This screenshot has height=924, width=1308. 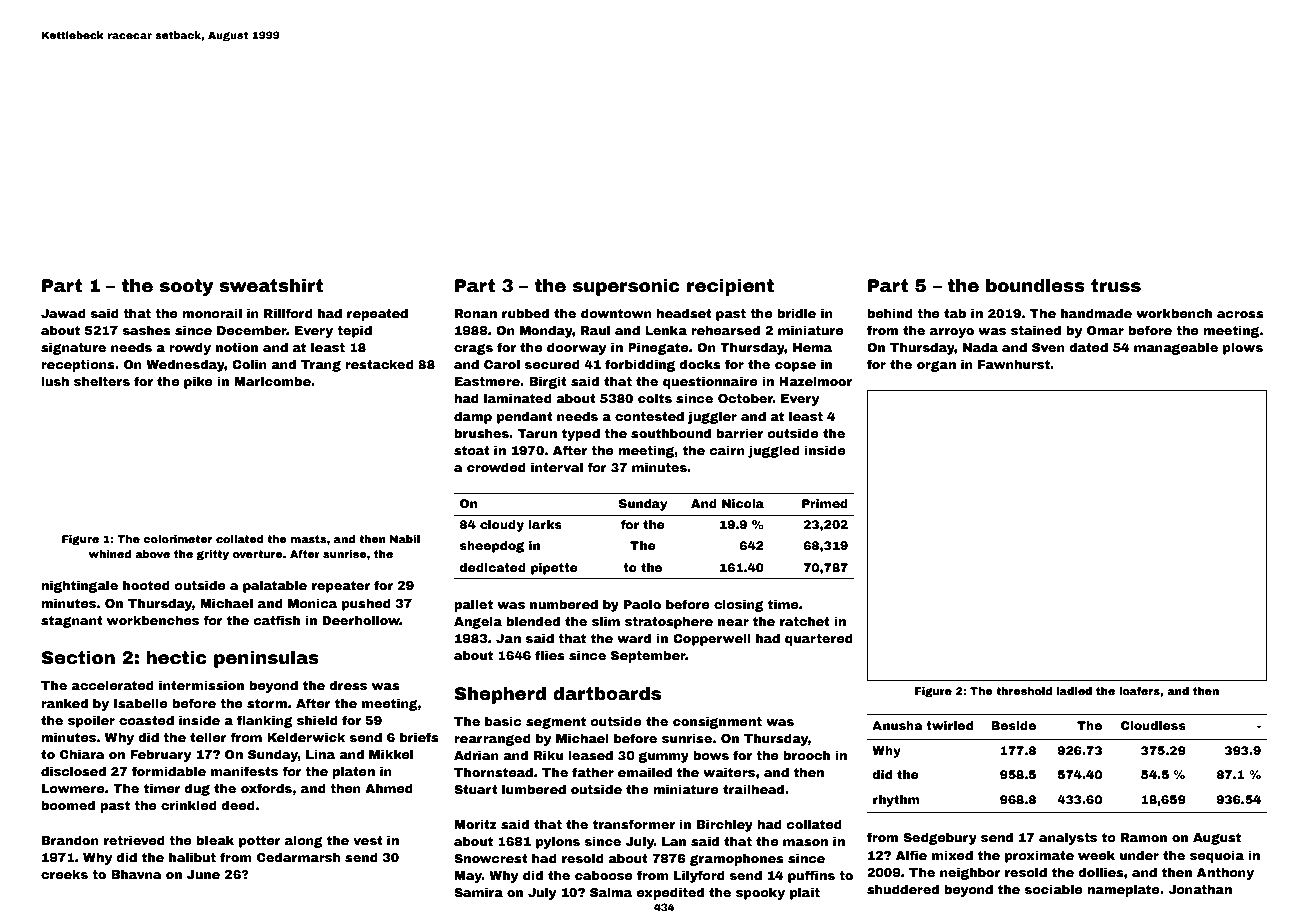 I want to click on boomed, so click(x=68, y=805).
